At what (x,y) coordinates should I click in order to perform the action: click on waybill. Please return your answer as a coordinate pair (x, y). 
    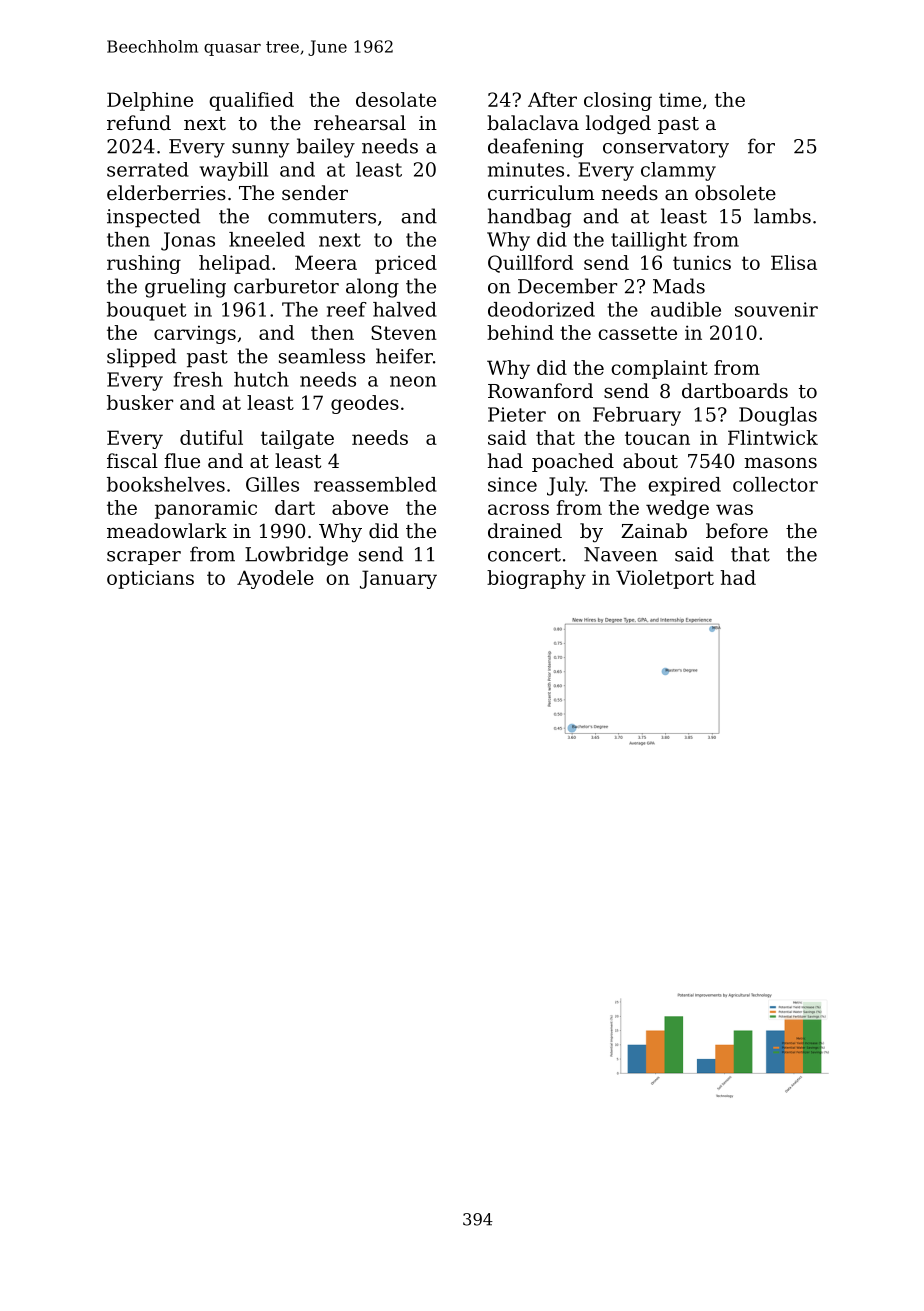
    Looking at the image, I should click on (234, 171).
